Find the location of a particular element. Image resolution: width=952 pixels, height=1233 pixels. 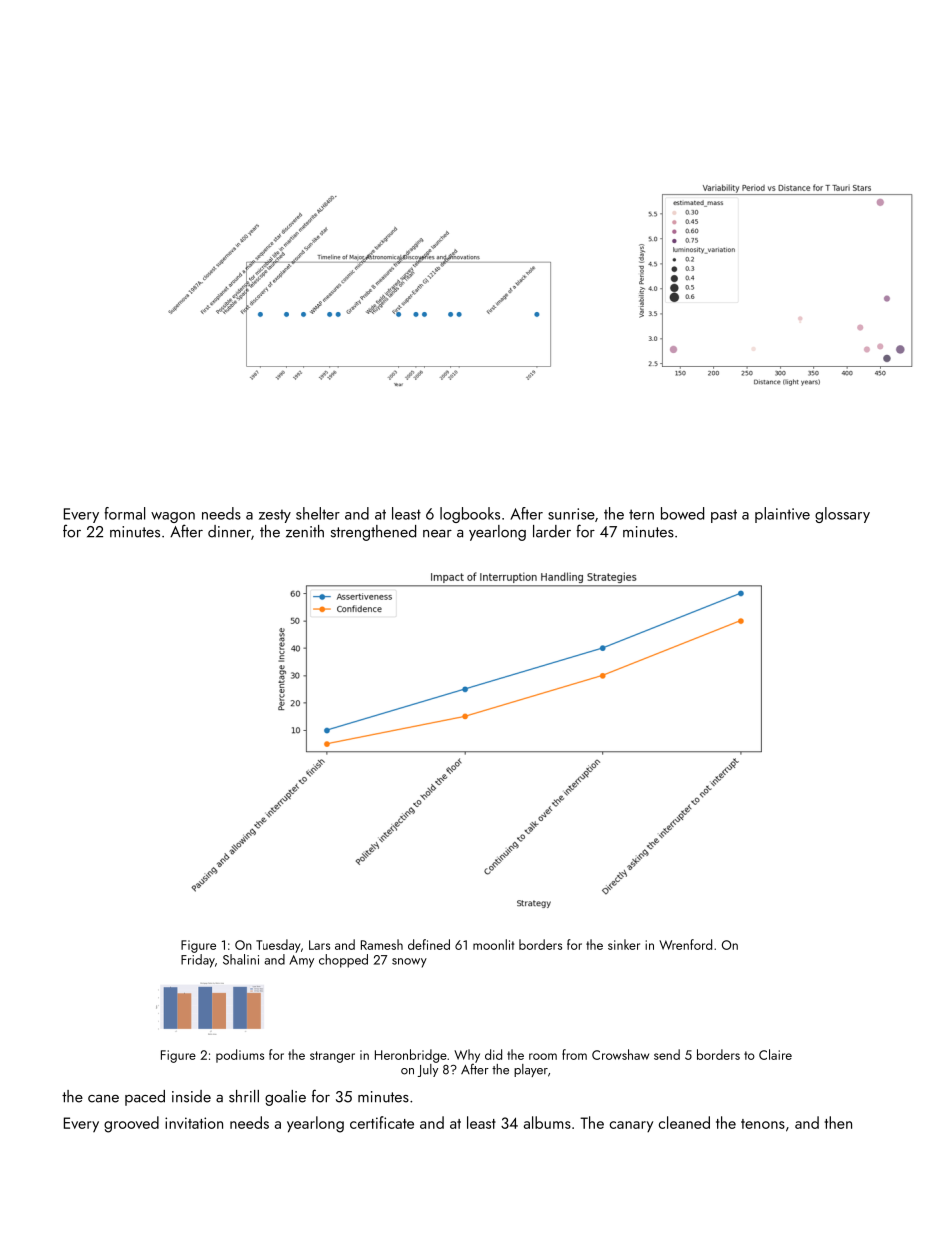

wagon is located at coordinates (173, 517).
